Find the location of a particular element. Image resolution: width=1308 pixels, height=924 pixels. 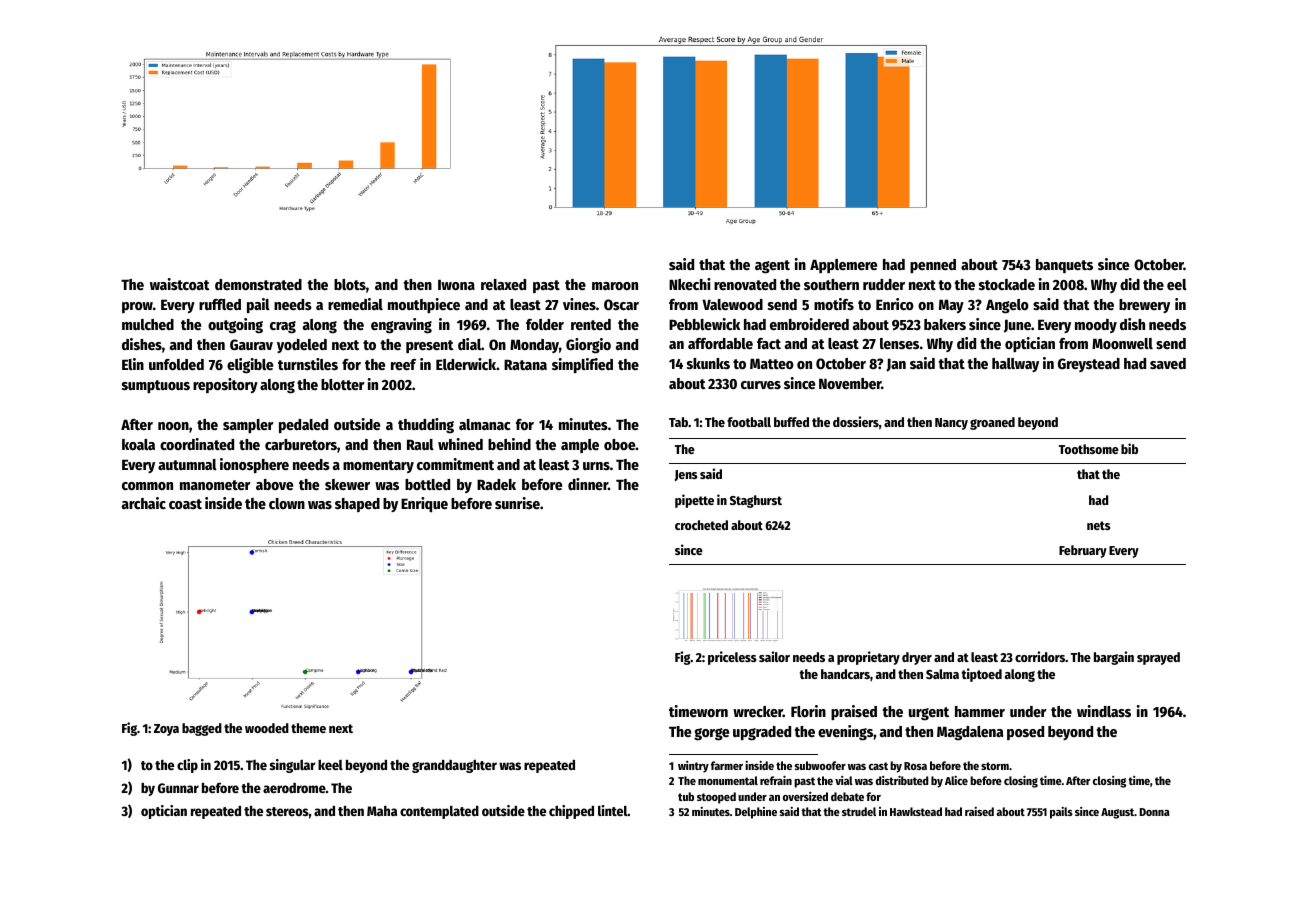

waistcoat is located at coordinates (180, 284).
